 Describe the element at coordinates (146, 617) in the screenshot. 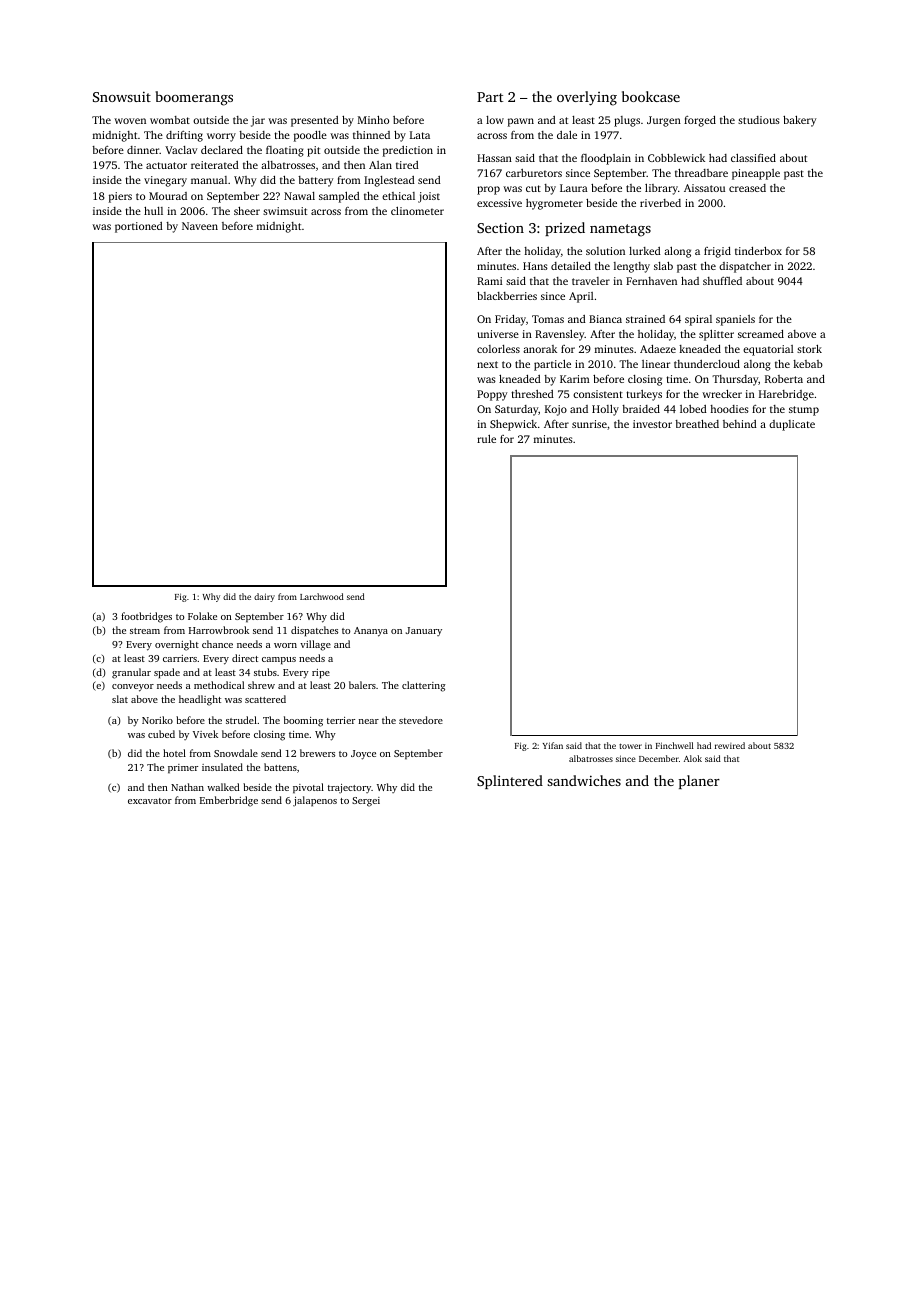

I see `footbridges` at that location.
